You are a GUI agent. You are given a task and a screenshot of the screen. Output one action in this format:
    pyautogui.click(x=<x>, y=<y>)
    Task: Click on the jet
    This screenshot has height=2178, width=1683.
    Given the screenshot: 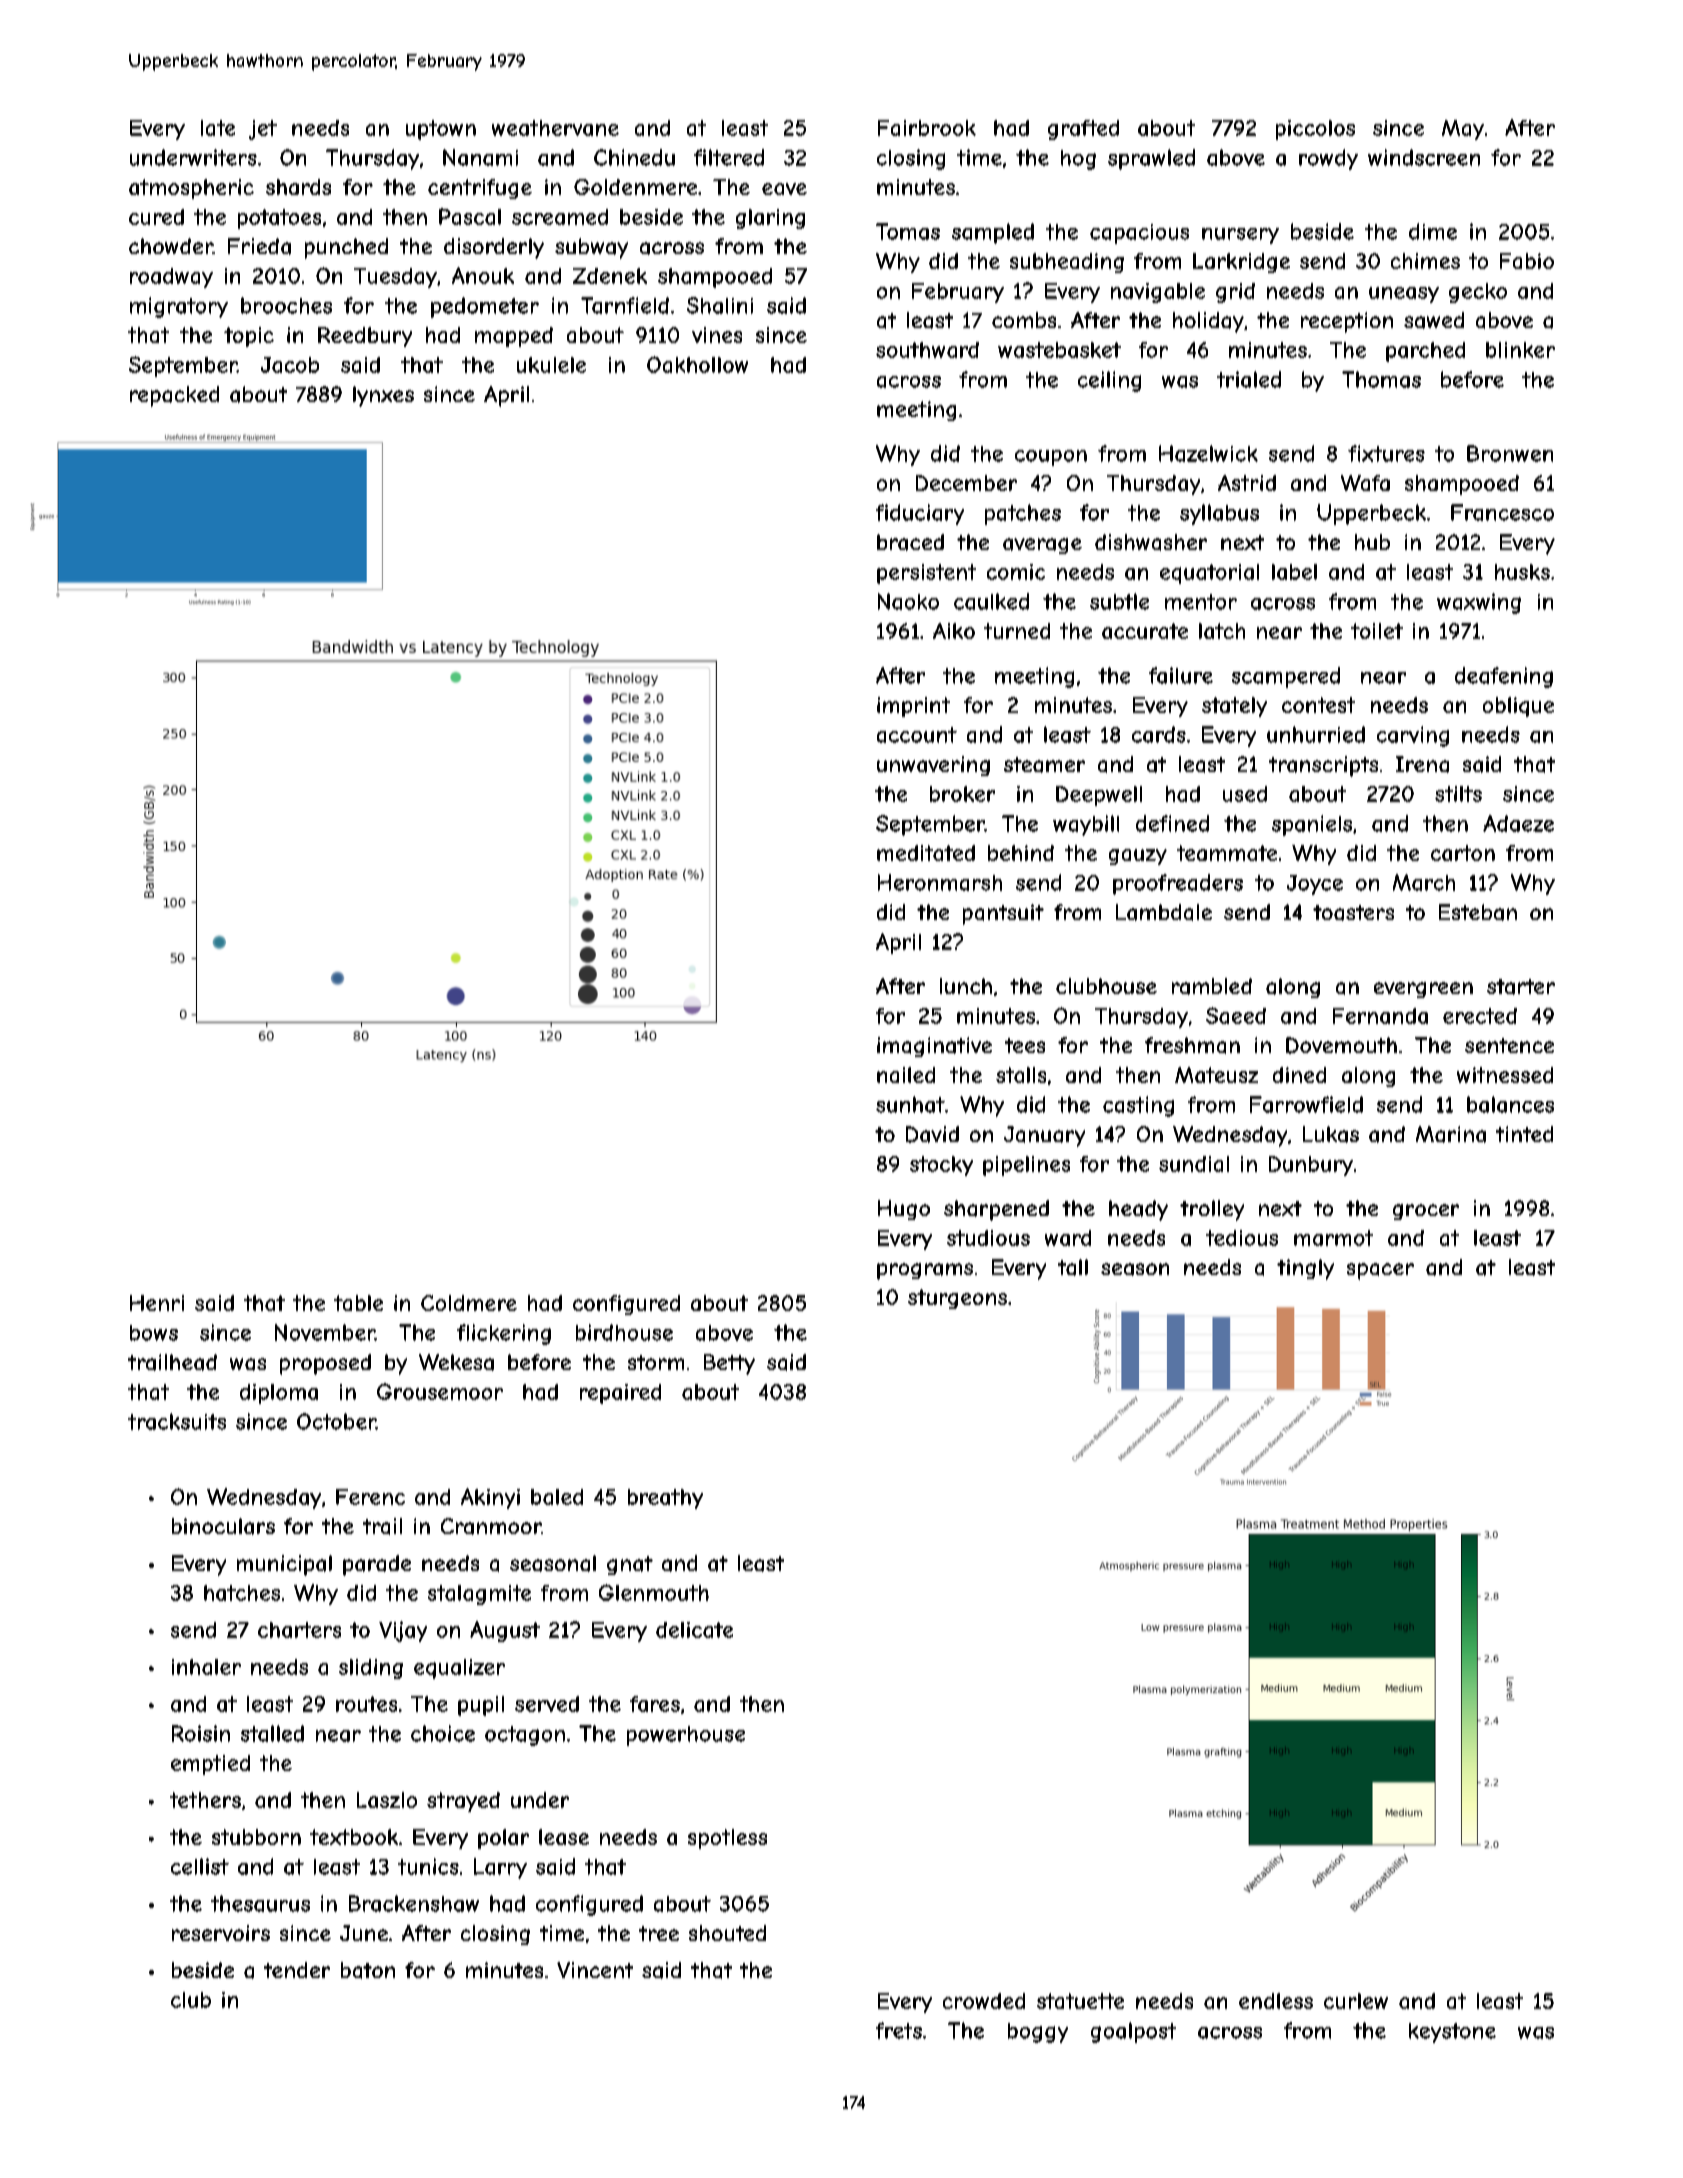 What is the action you would take?
    pyautogui.click(x=263, y=130)
